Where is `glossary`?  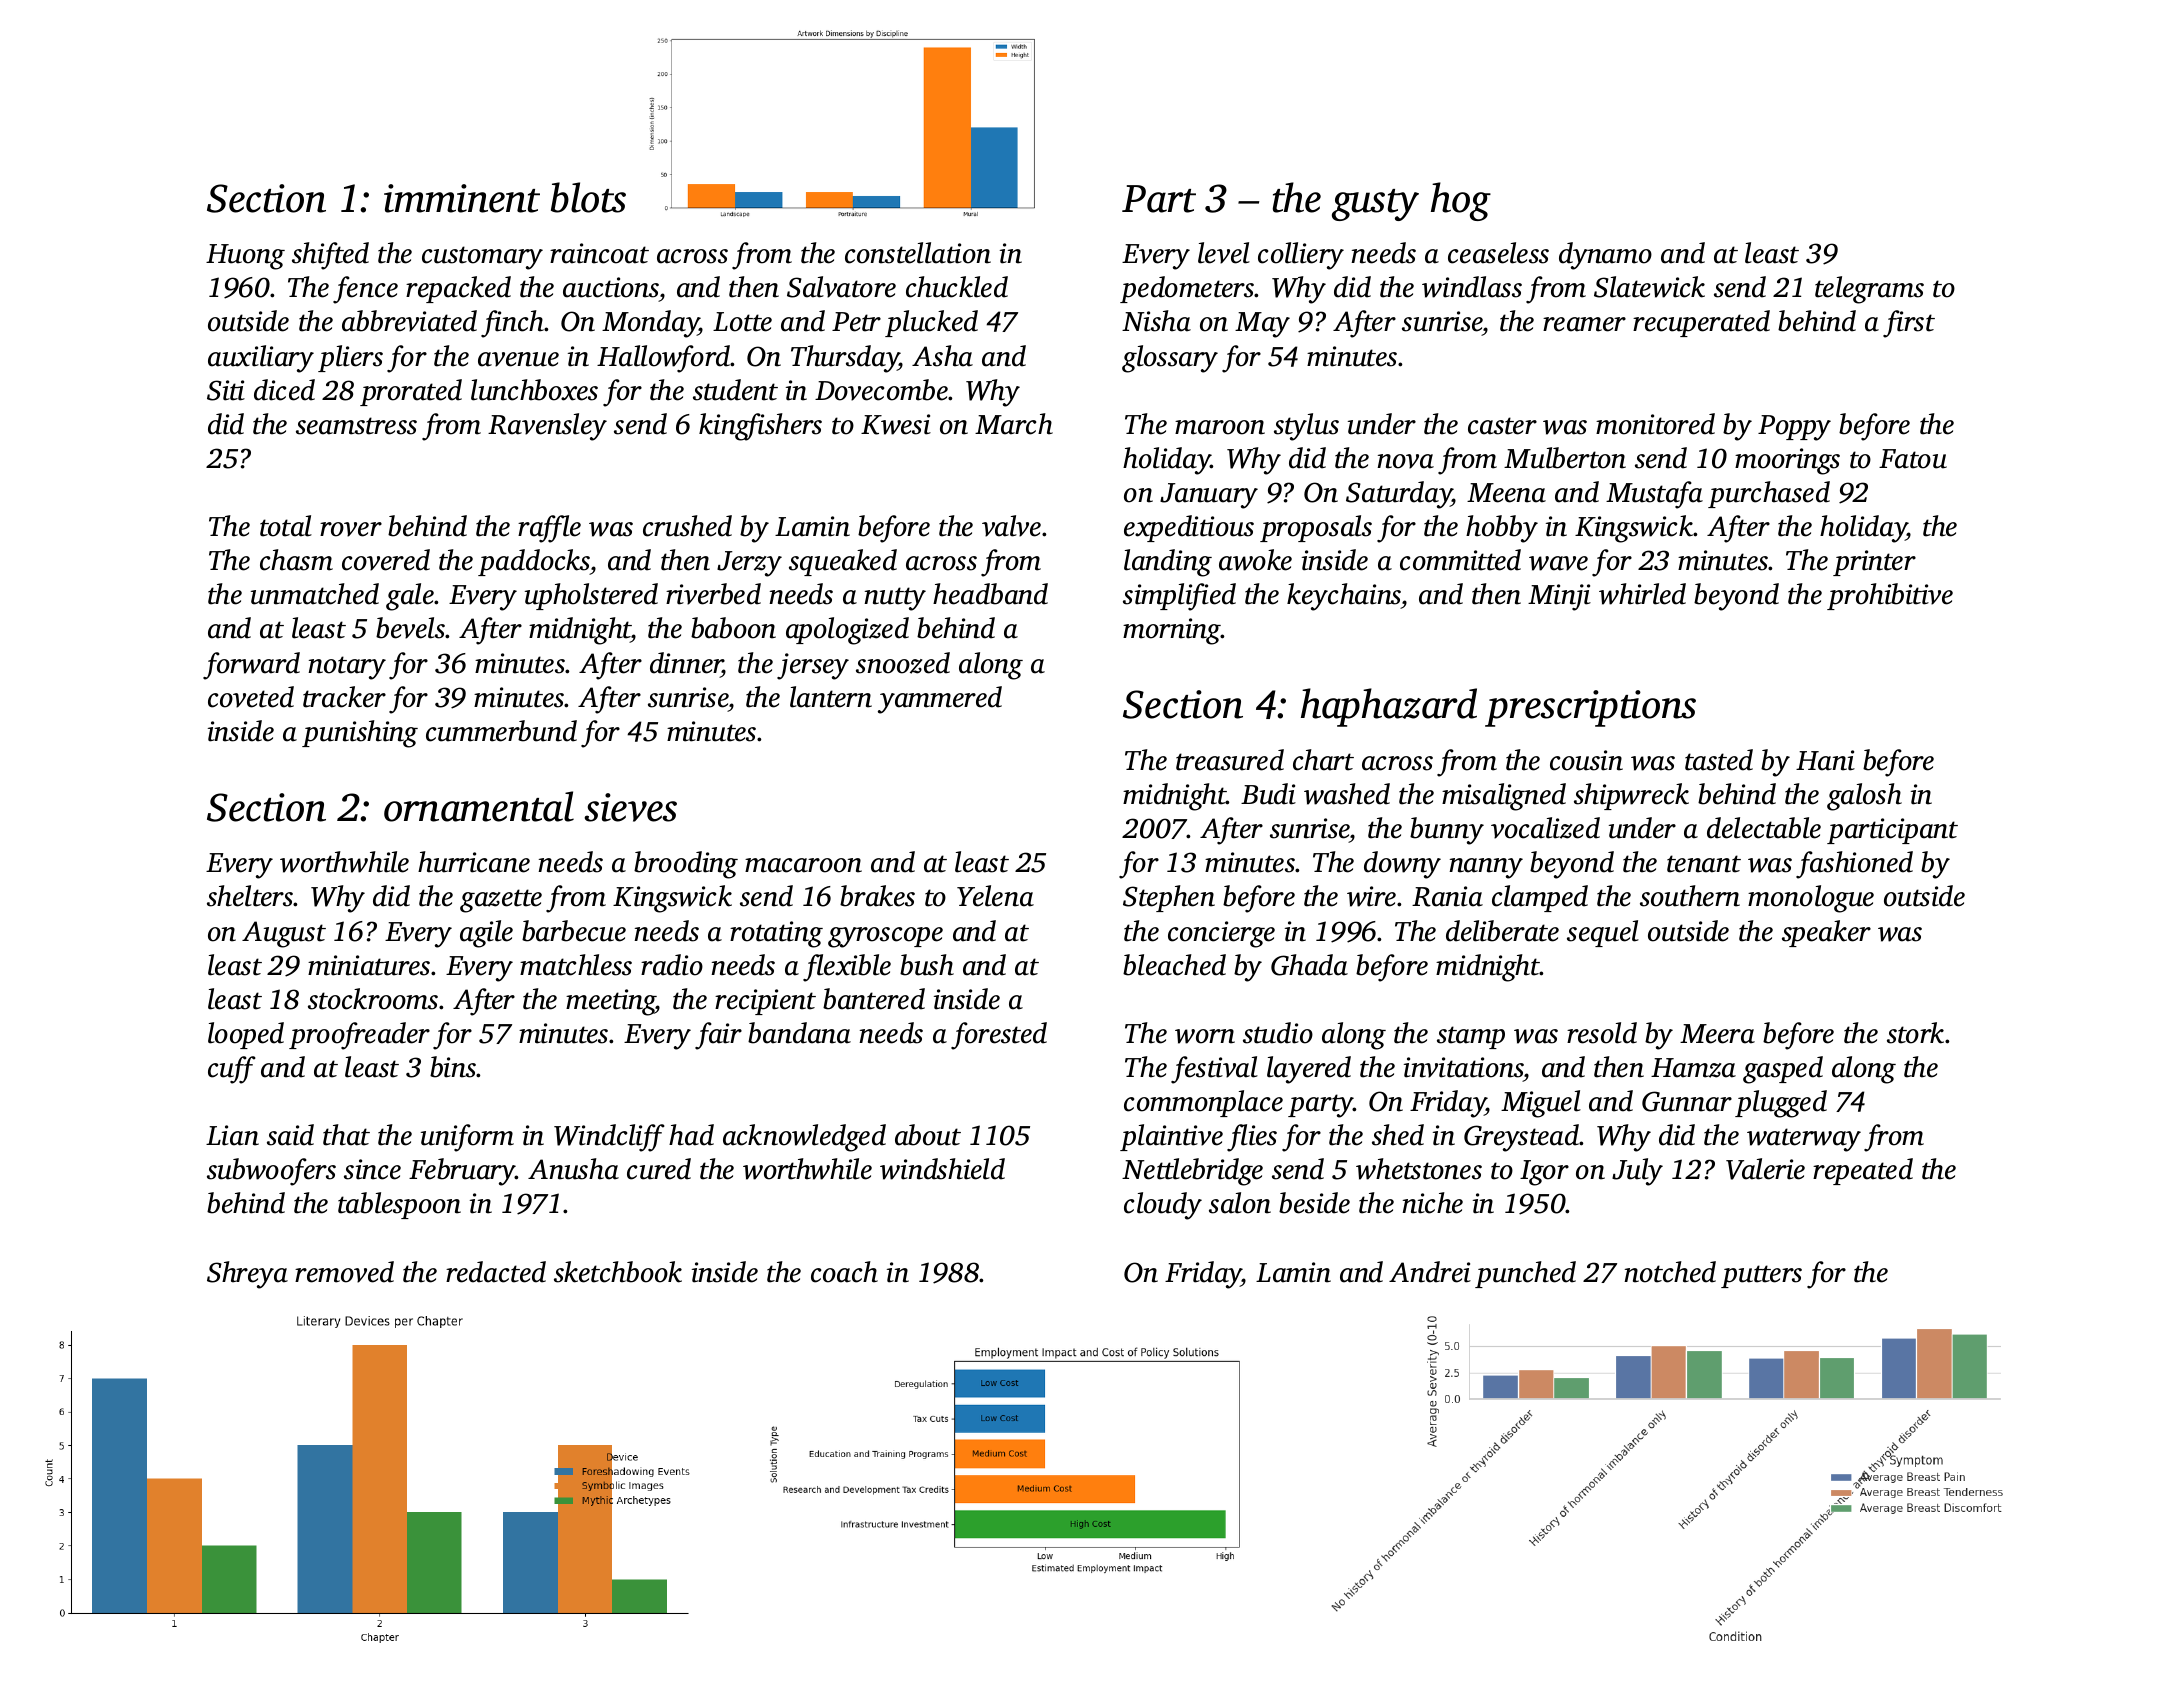
glossary is located at coordinates (1170, 359).
